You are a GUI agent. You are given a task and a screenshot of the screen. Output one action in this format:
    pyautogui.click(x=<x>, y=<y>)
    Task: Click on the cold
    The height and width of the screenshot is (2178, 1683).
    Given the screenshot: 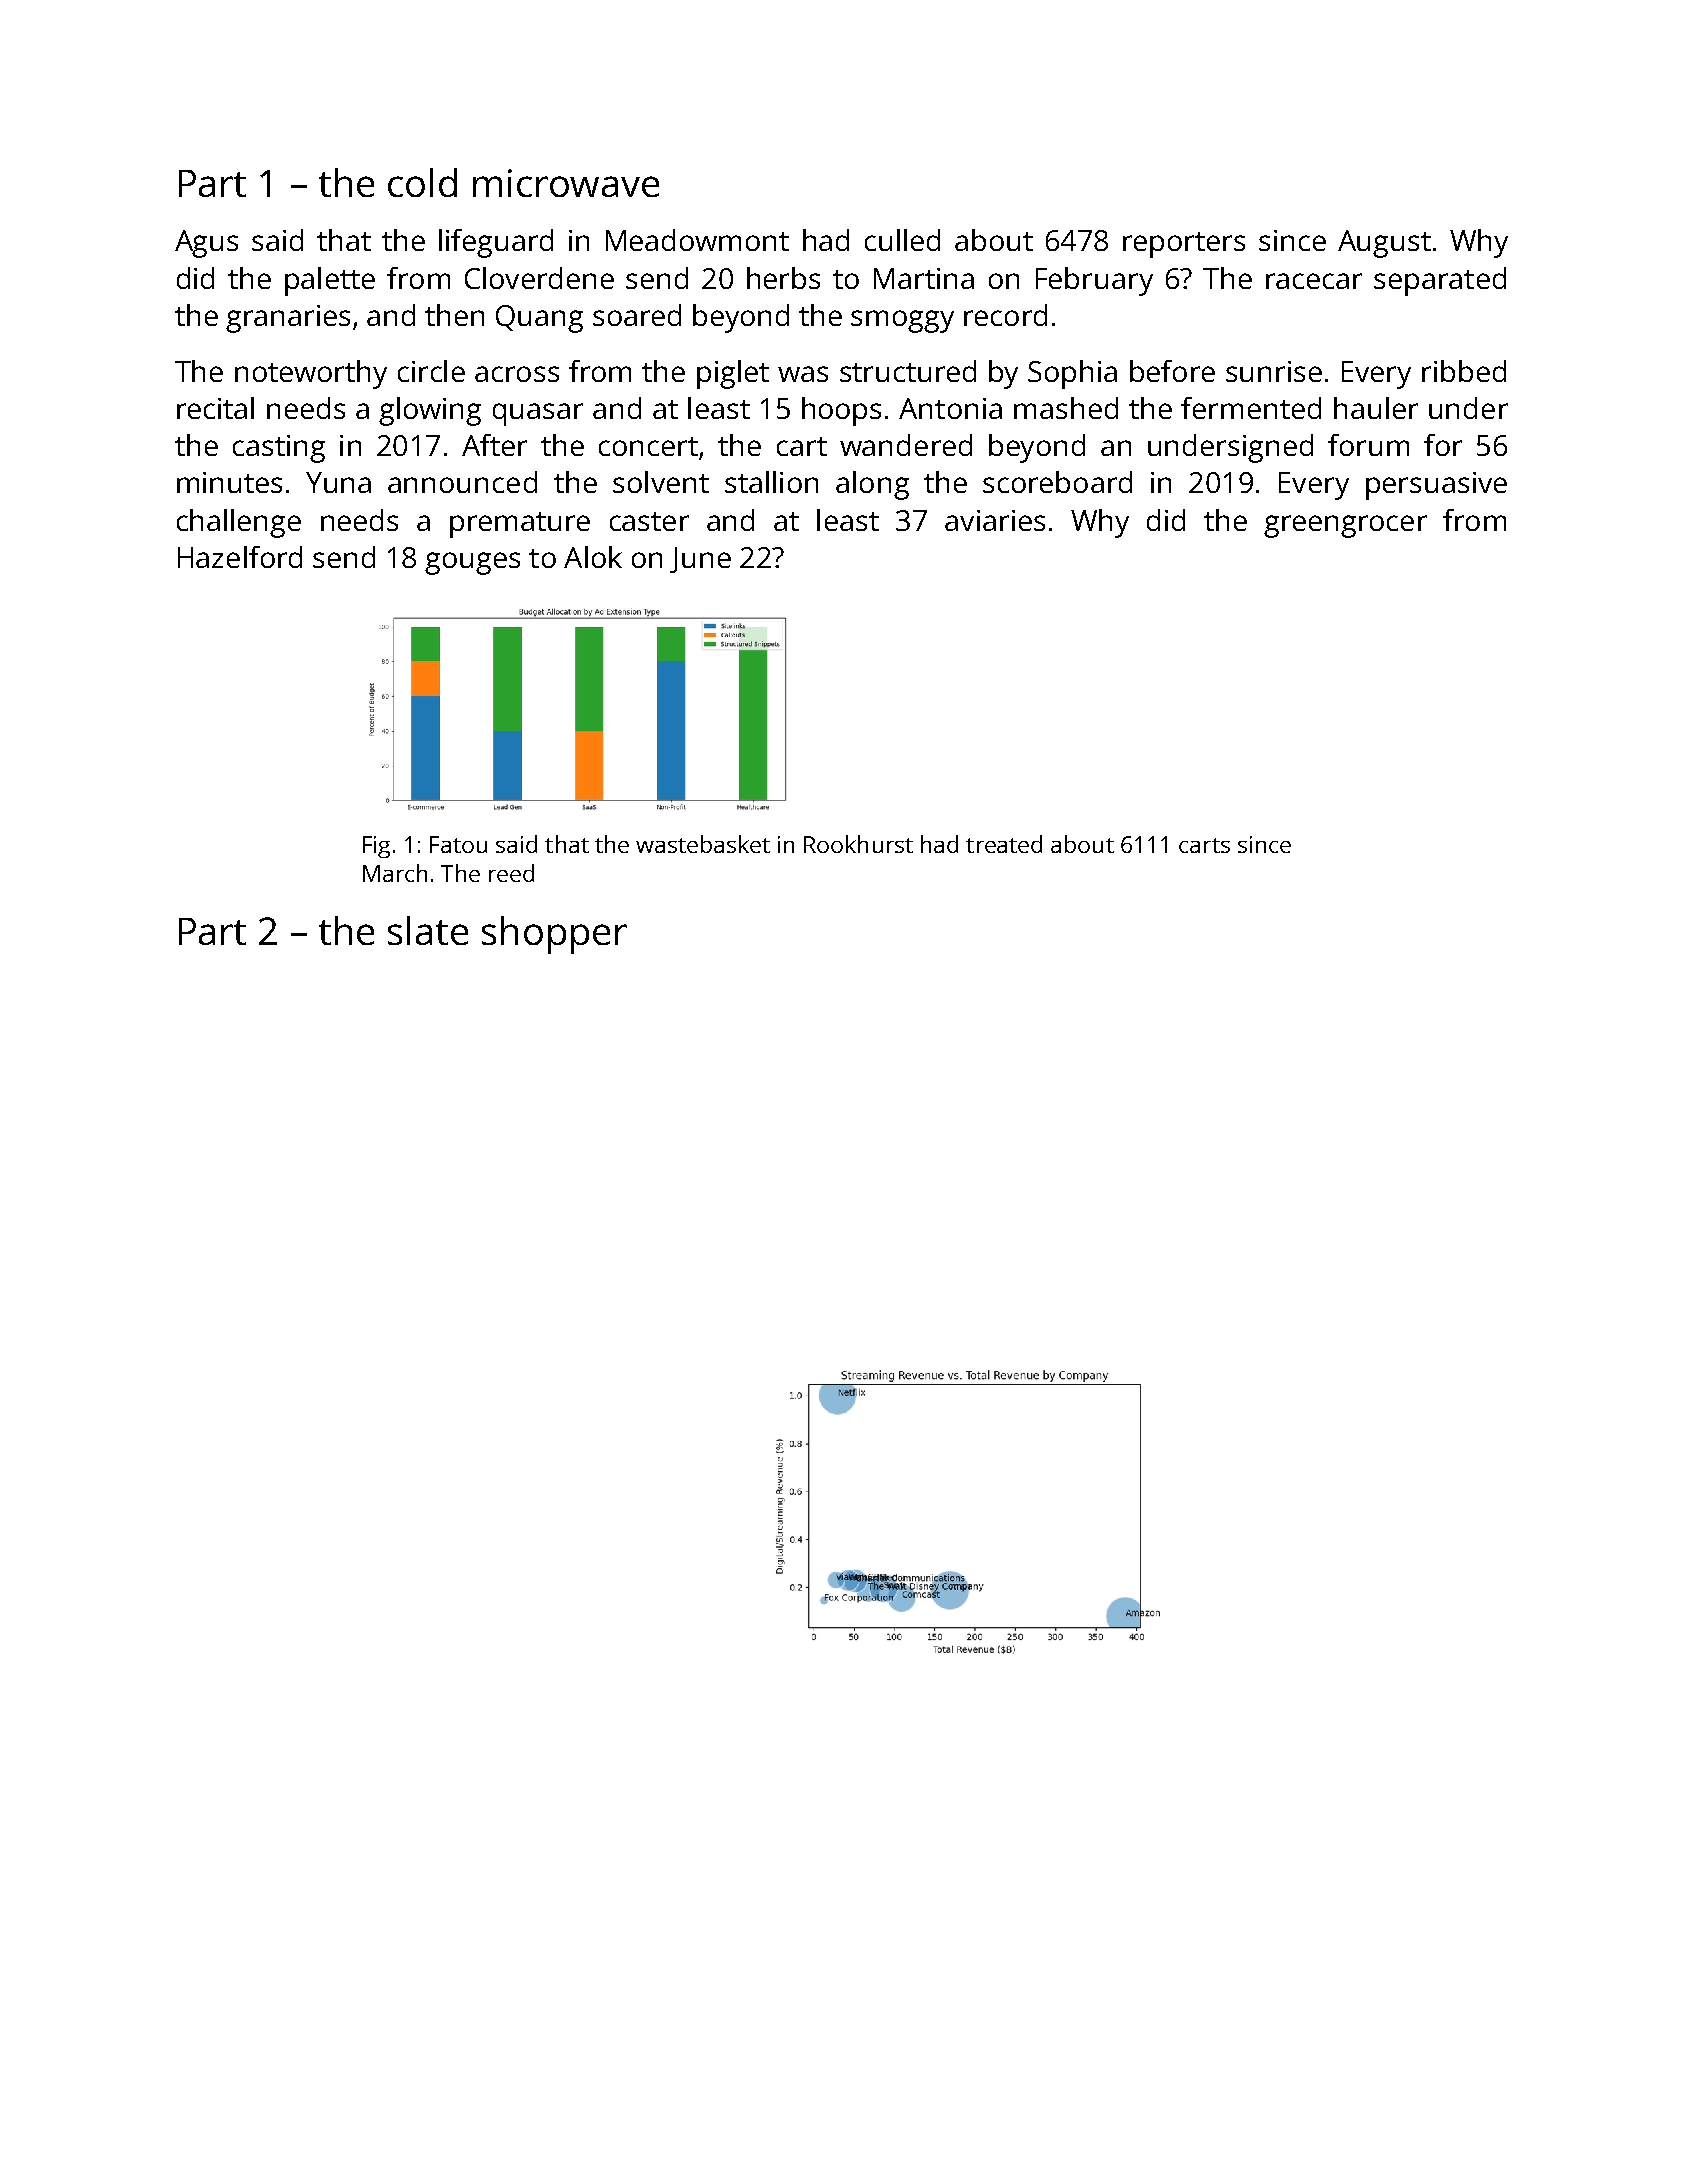 What is the action you would take?
    pyautogui.click(x=422, y=182)
